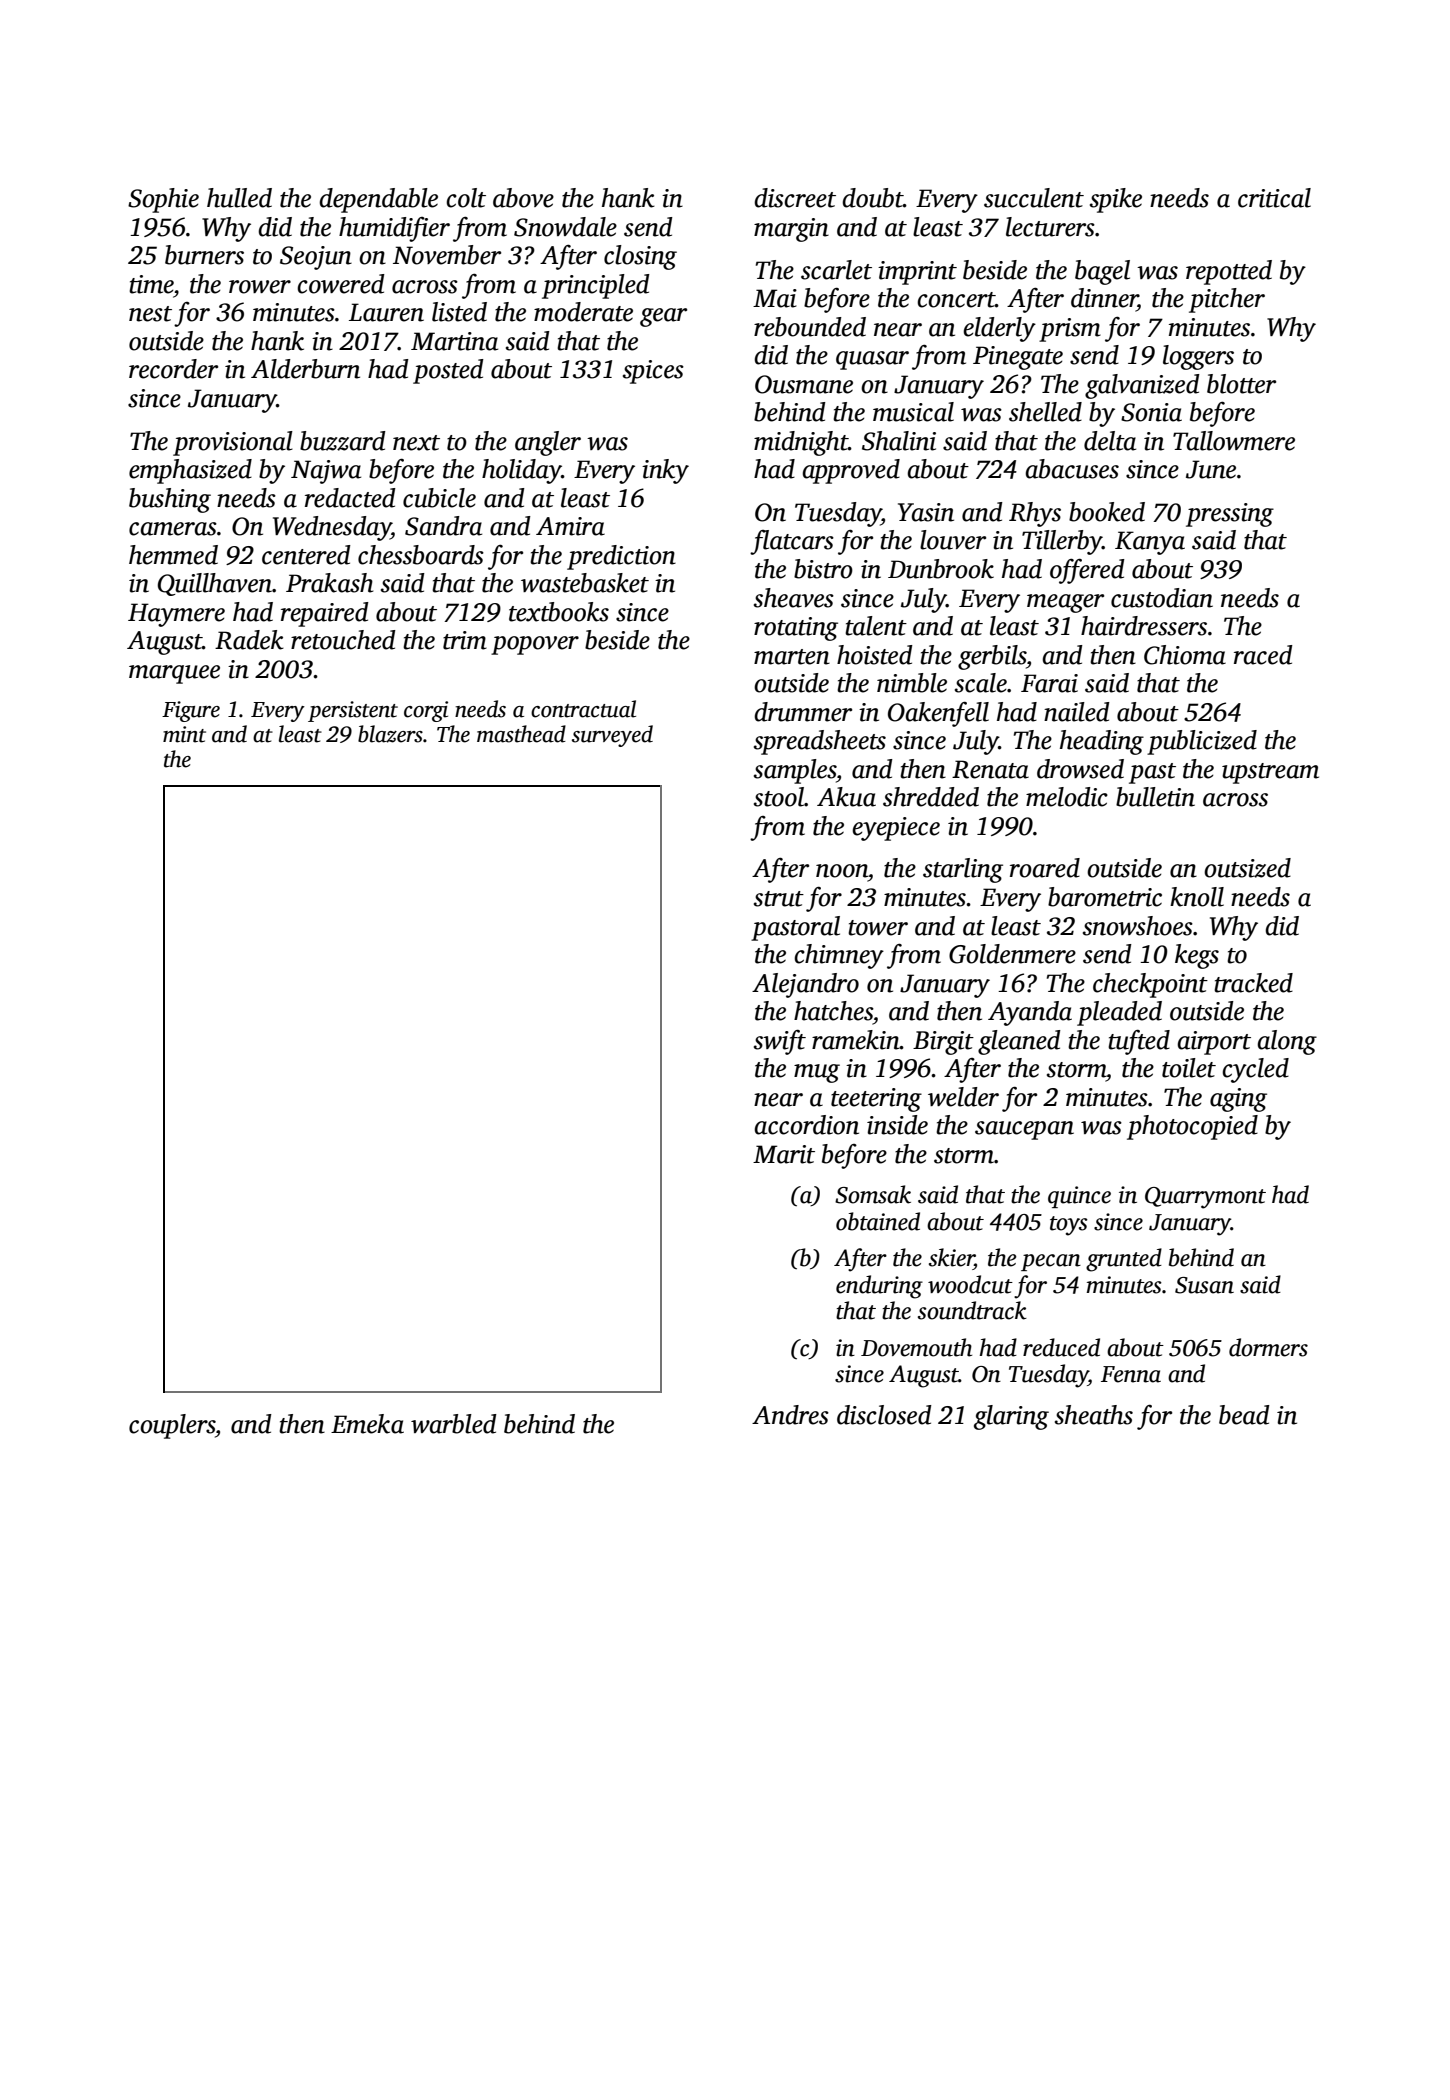  What do you see at coordinates (173, 529) in the screenshot?
I see `cameras` at bounding box center [173, 529].
